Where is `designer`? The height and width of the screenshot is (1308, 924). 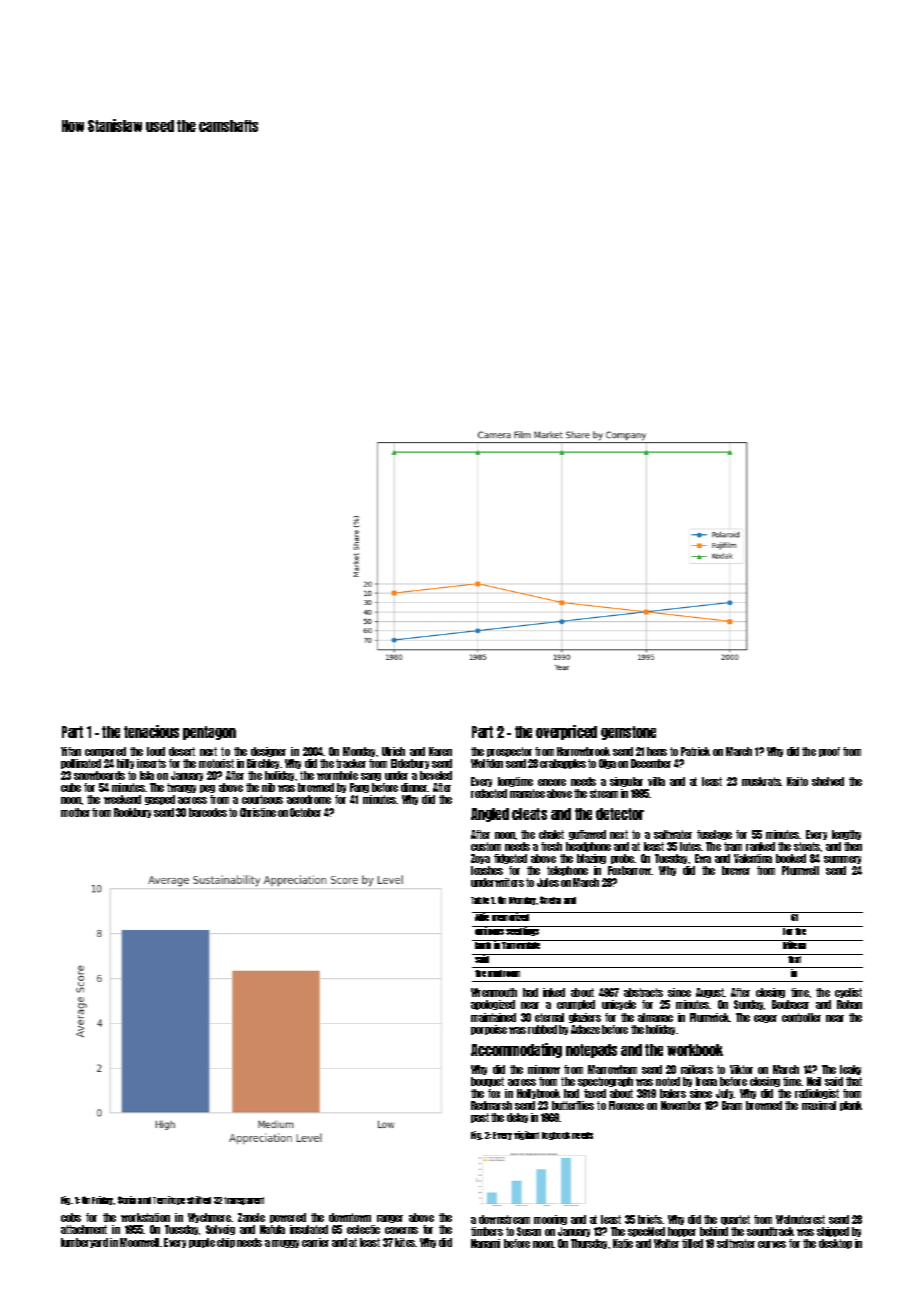
designer is located at coordinates (268, 752).
